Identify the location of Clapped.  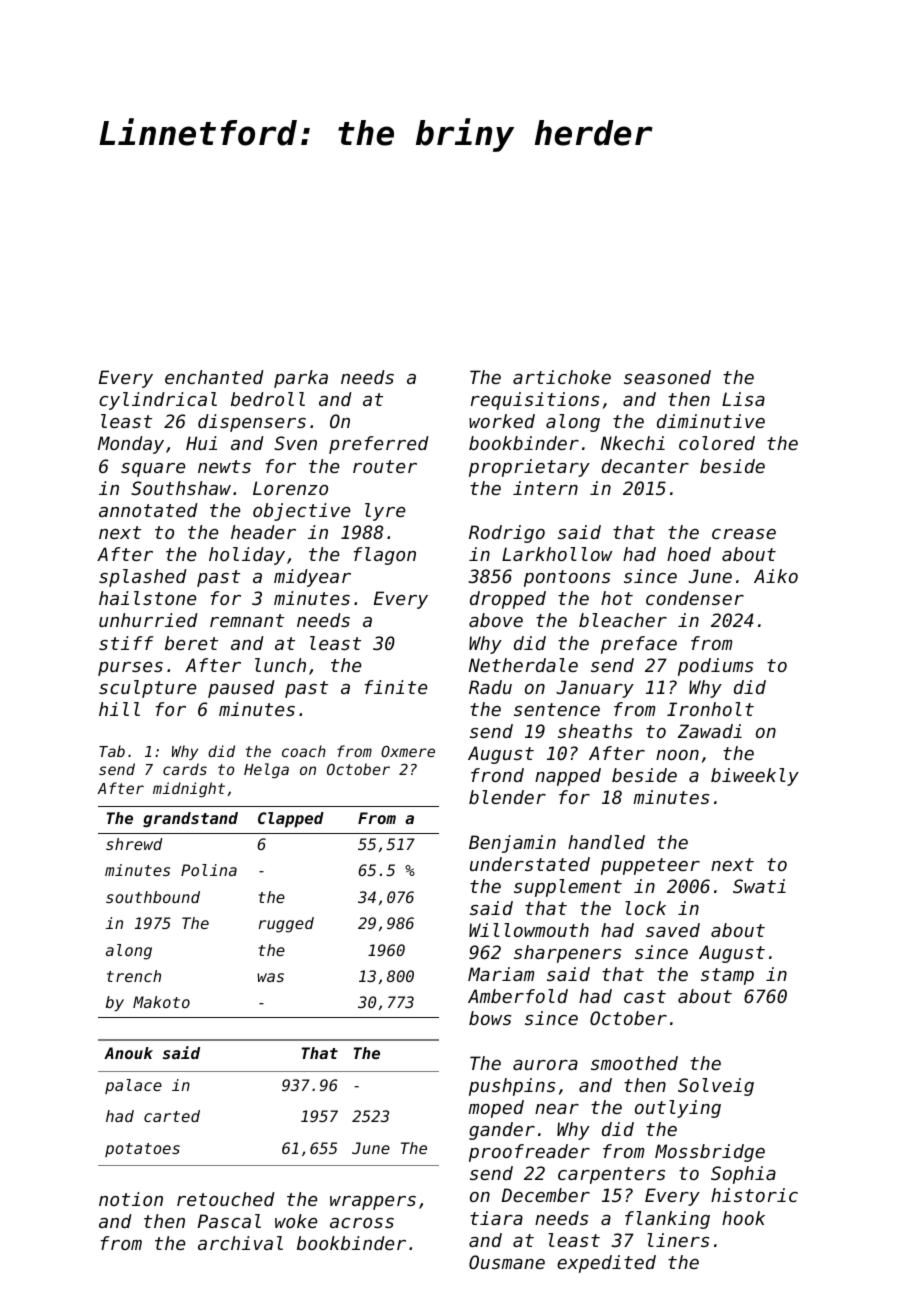
(291, 820).
